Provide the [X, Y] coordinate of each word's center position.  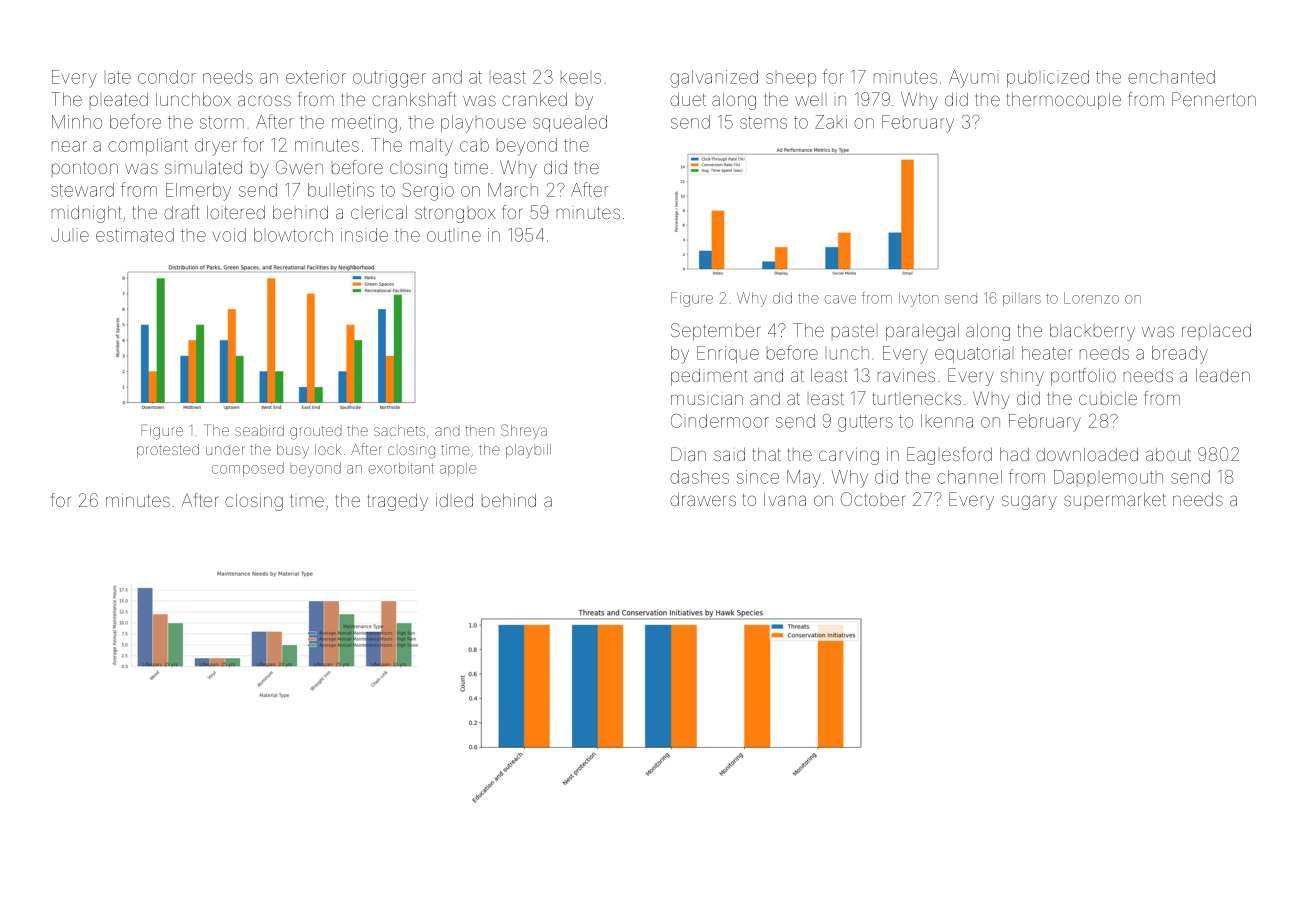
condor [166, 77]
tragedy [397, 502]
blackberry [1092, 332]
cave [840, 299]
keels [581, 78]
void [229, 235]
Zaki [831, 122]
